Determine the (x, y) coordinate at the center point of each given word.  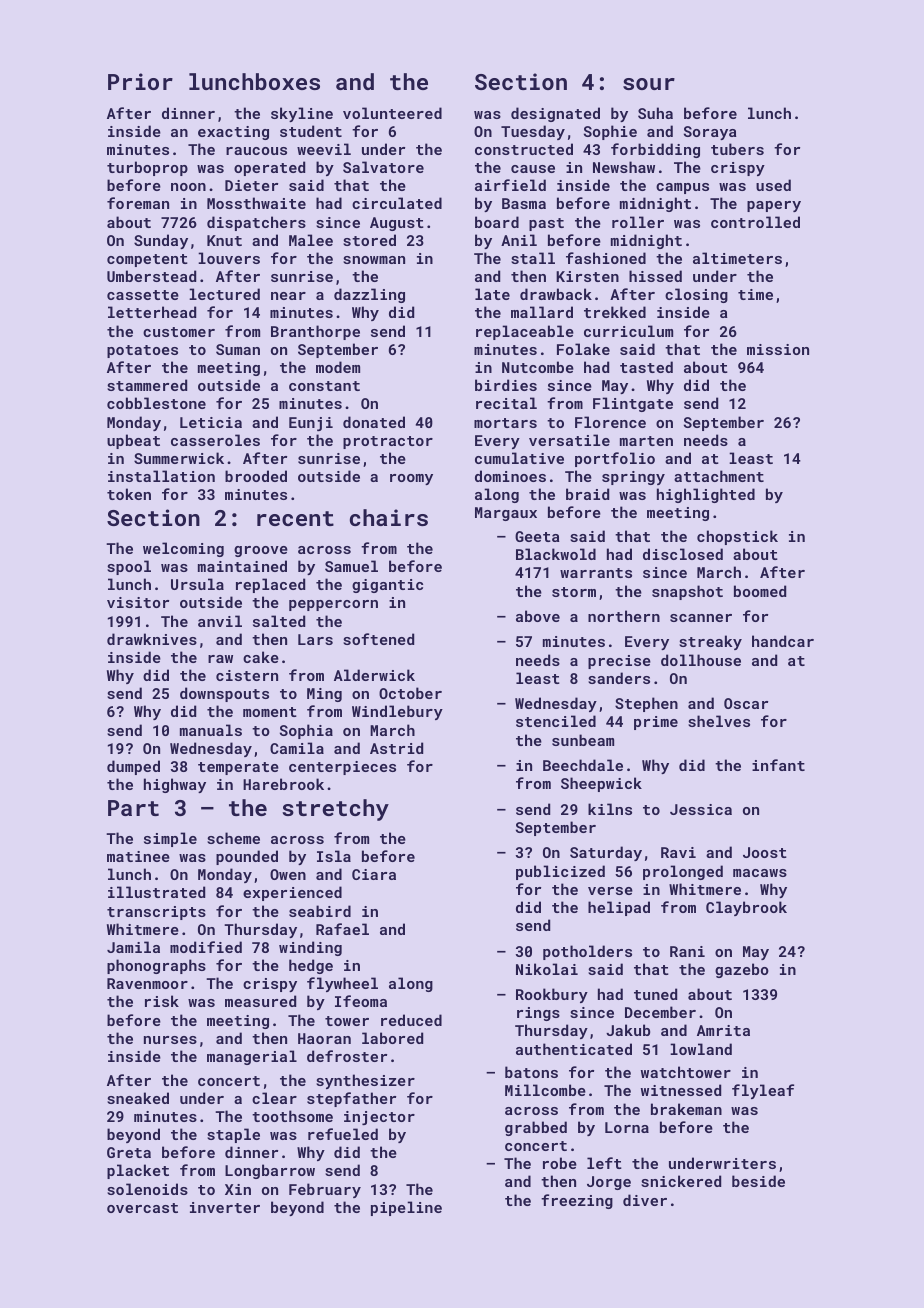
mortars (505, 423)
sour (649, 84)
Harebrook (283, 784)
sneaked (138, 1098)
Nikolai (547, 969)
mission (778, 349)
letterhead (152, 312)
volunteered (392, 113)
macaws (760, 873)
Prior (140, 81)
